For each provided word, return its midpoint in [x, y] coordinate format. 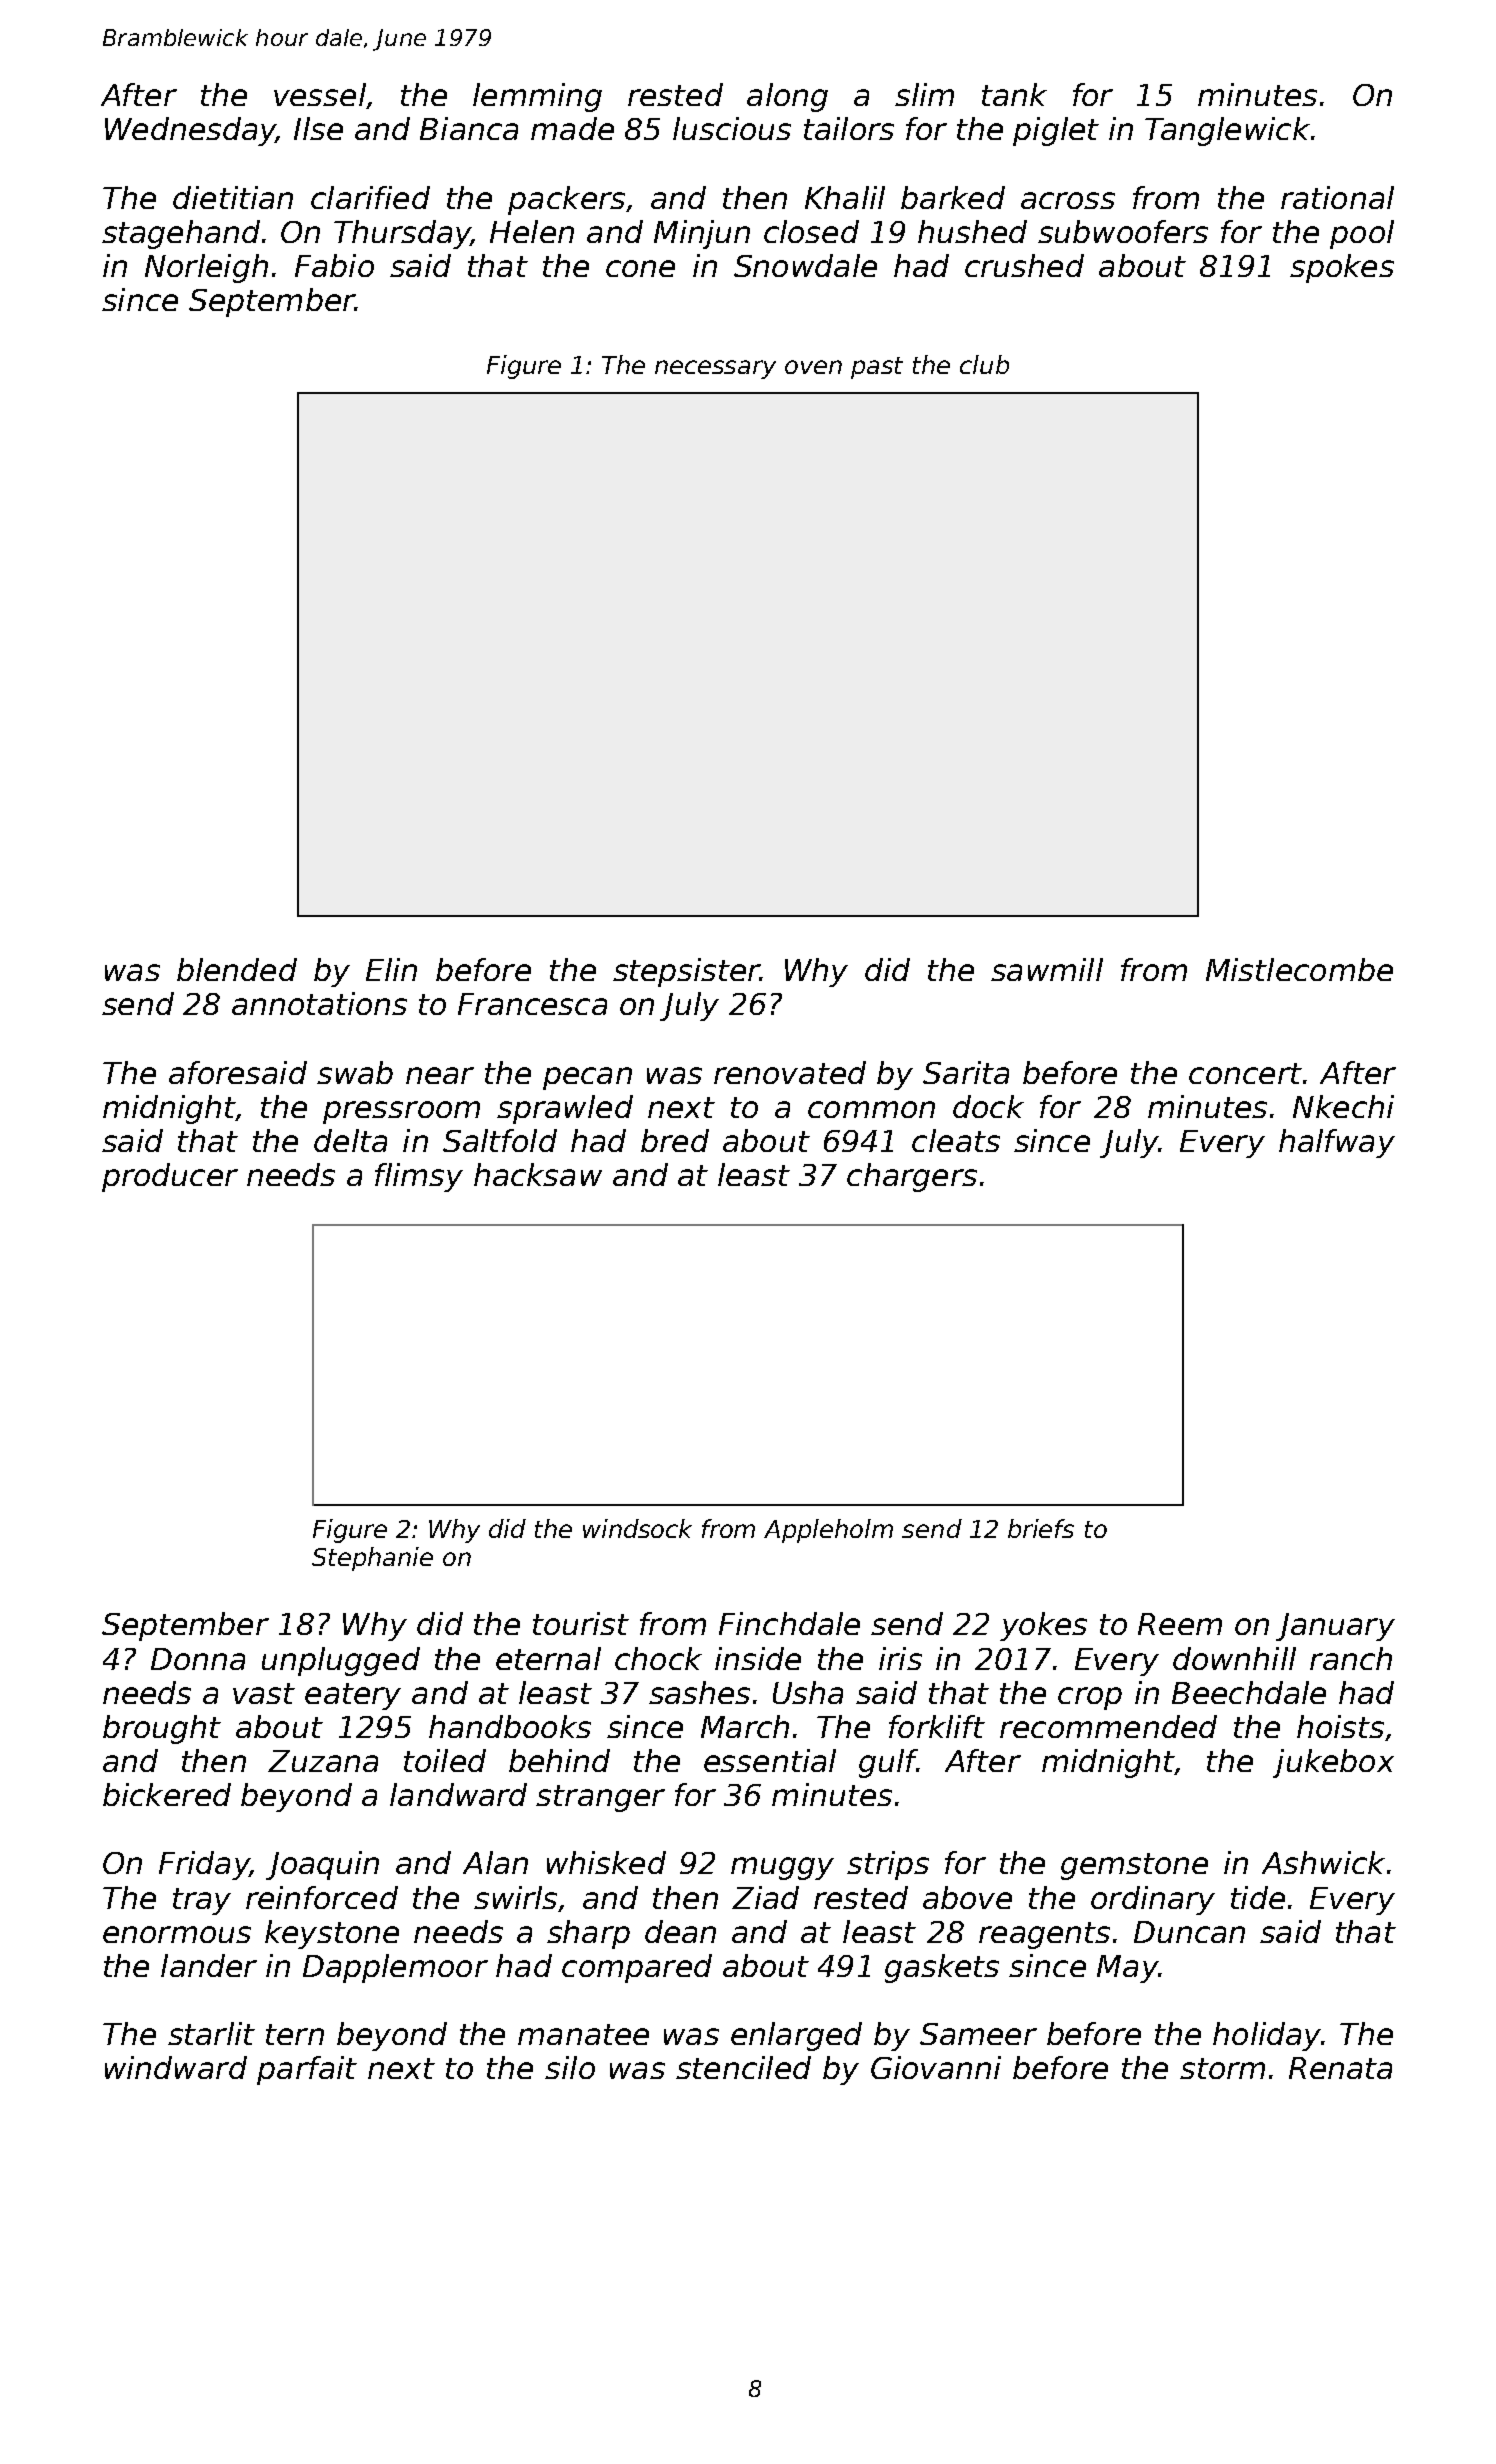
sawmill [1047, 969]
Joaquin [322, 1865]
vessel [320, 94]
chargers [912, 1177]
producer [170, 1177]
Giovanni [936, 2067]
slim [924, 94]
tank [1014, 94]
